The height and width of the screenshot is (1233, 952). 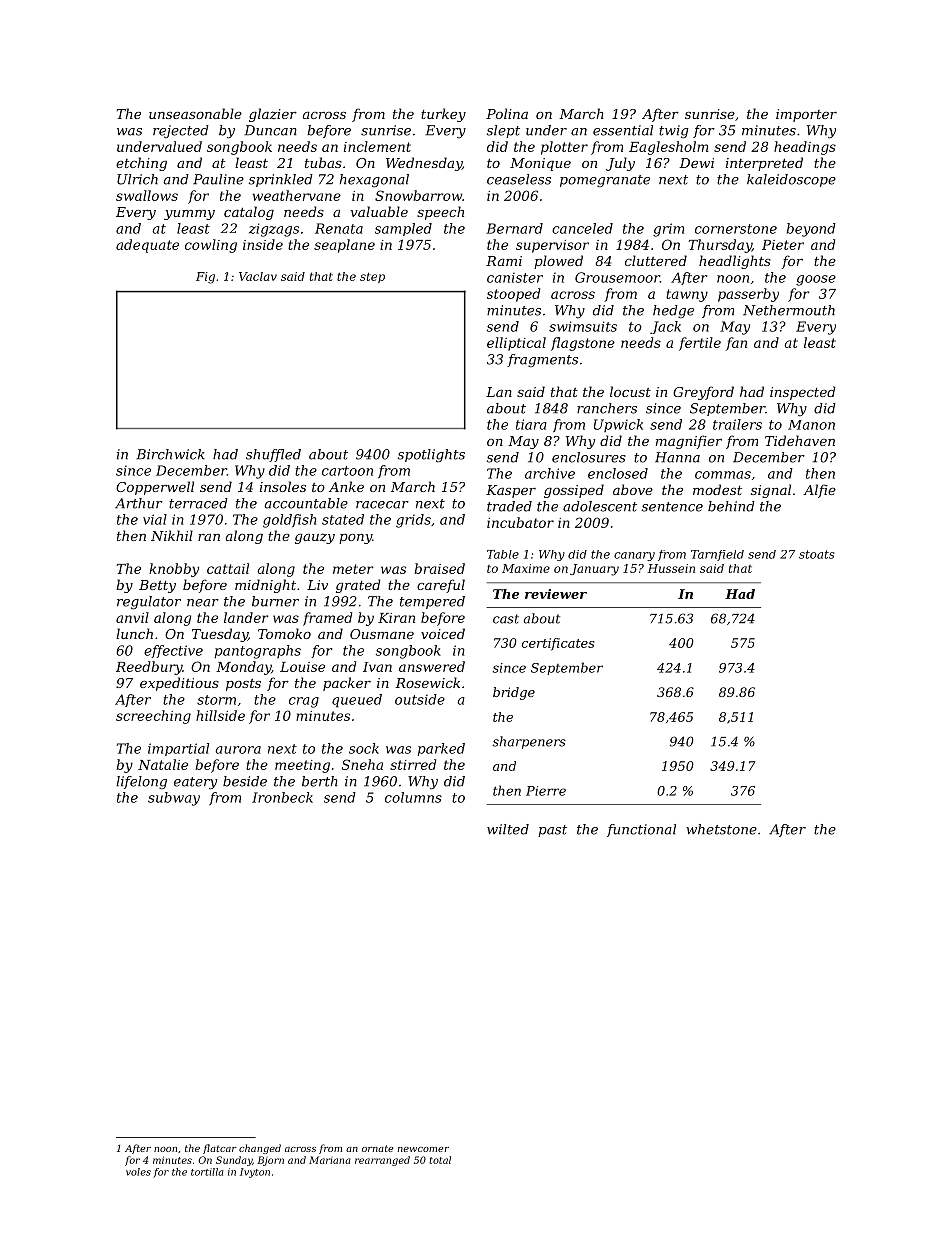 I want to click on unseasonable, so click(x=195, y=113).
